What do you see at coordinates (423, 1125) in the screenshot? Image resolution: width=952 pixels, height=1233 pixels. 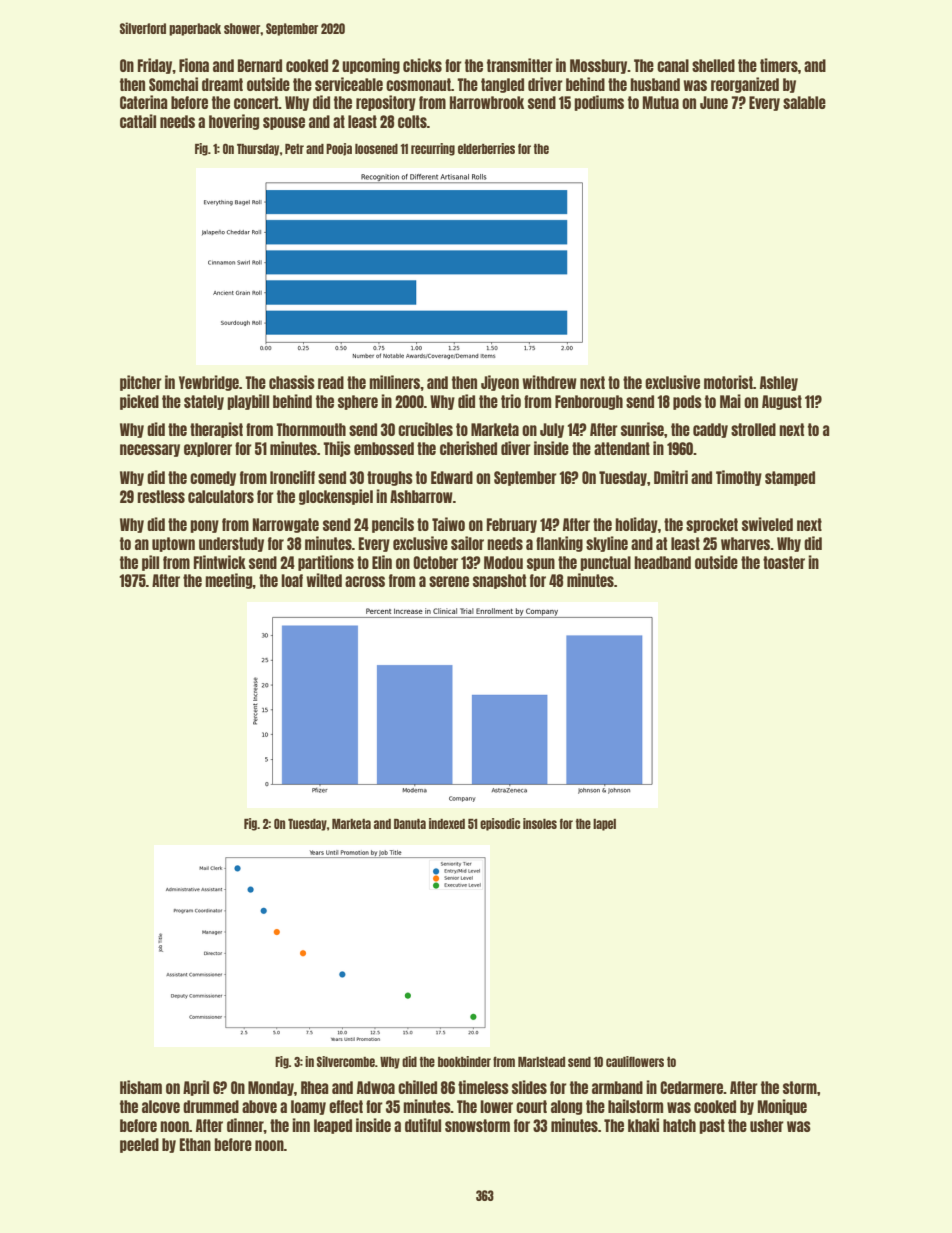 I see `dutiful` at bounding box center [423, 1125].
